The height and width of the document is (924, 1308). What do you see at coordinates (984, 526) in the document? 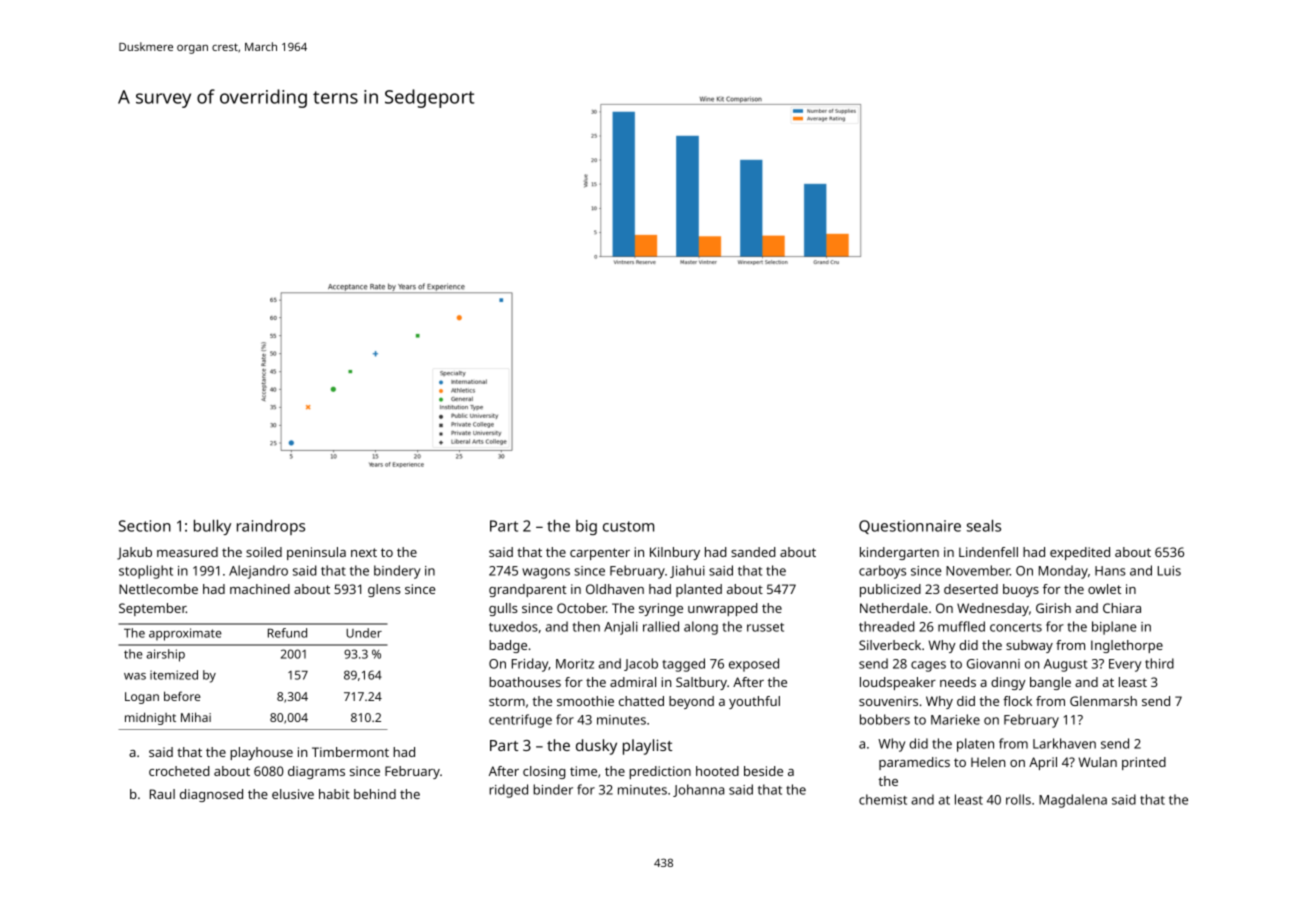
I see `seals` at bounding box center [984, 526].
